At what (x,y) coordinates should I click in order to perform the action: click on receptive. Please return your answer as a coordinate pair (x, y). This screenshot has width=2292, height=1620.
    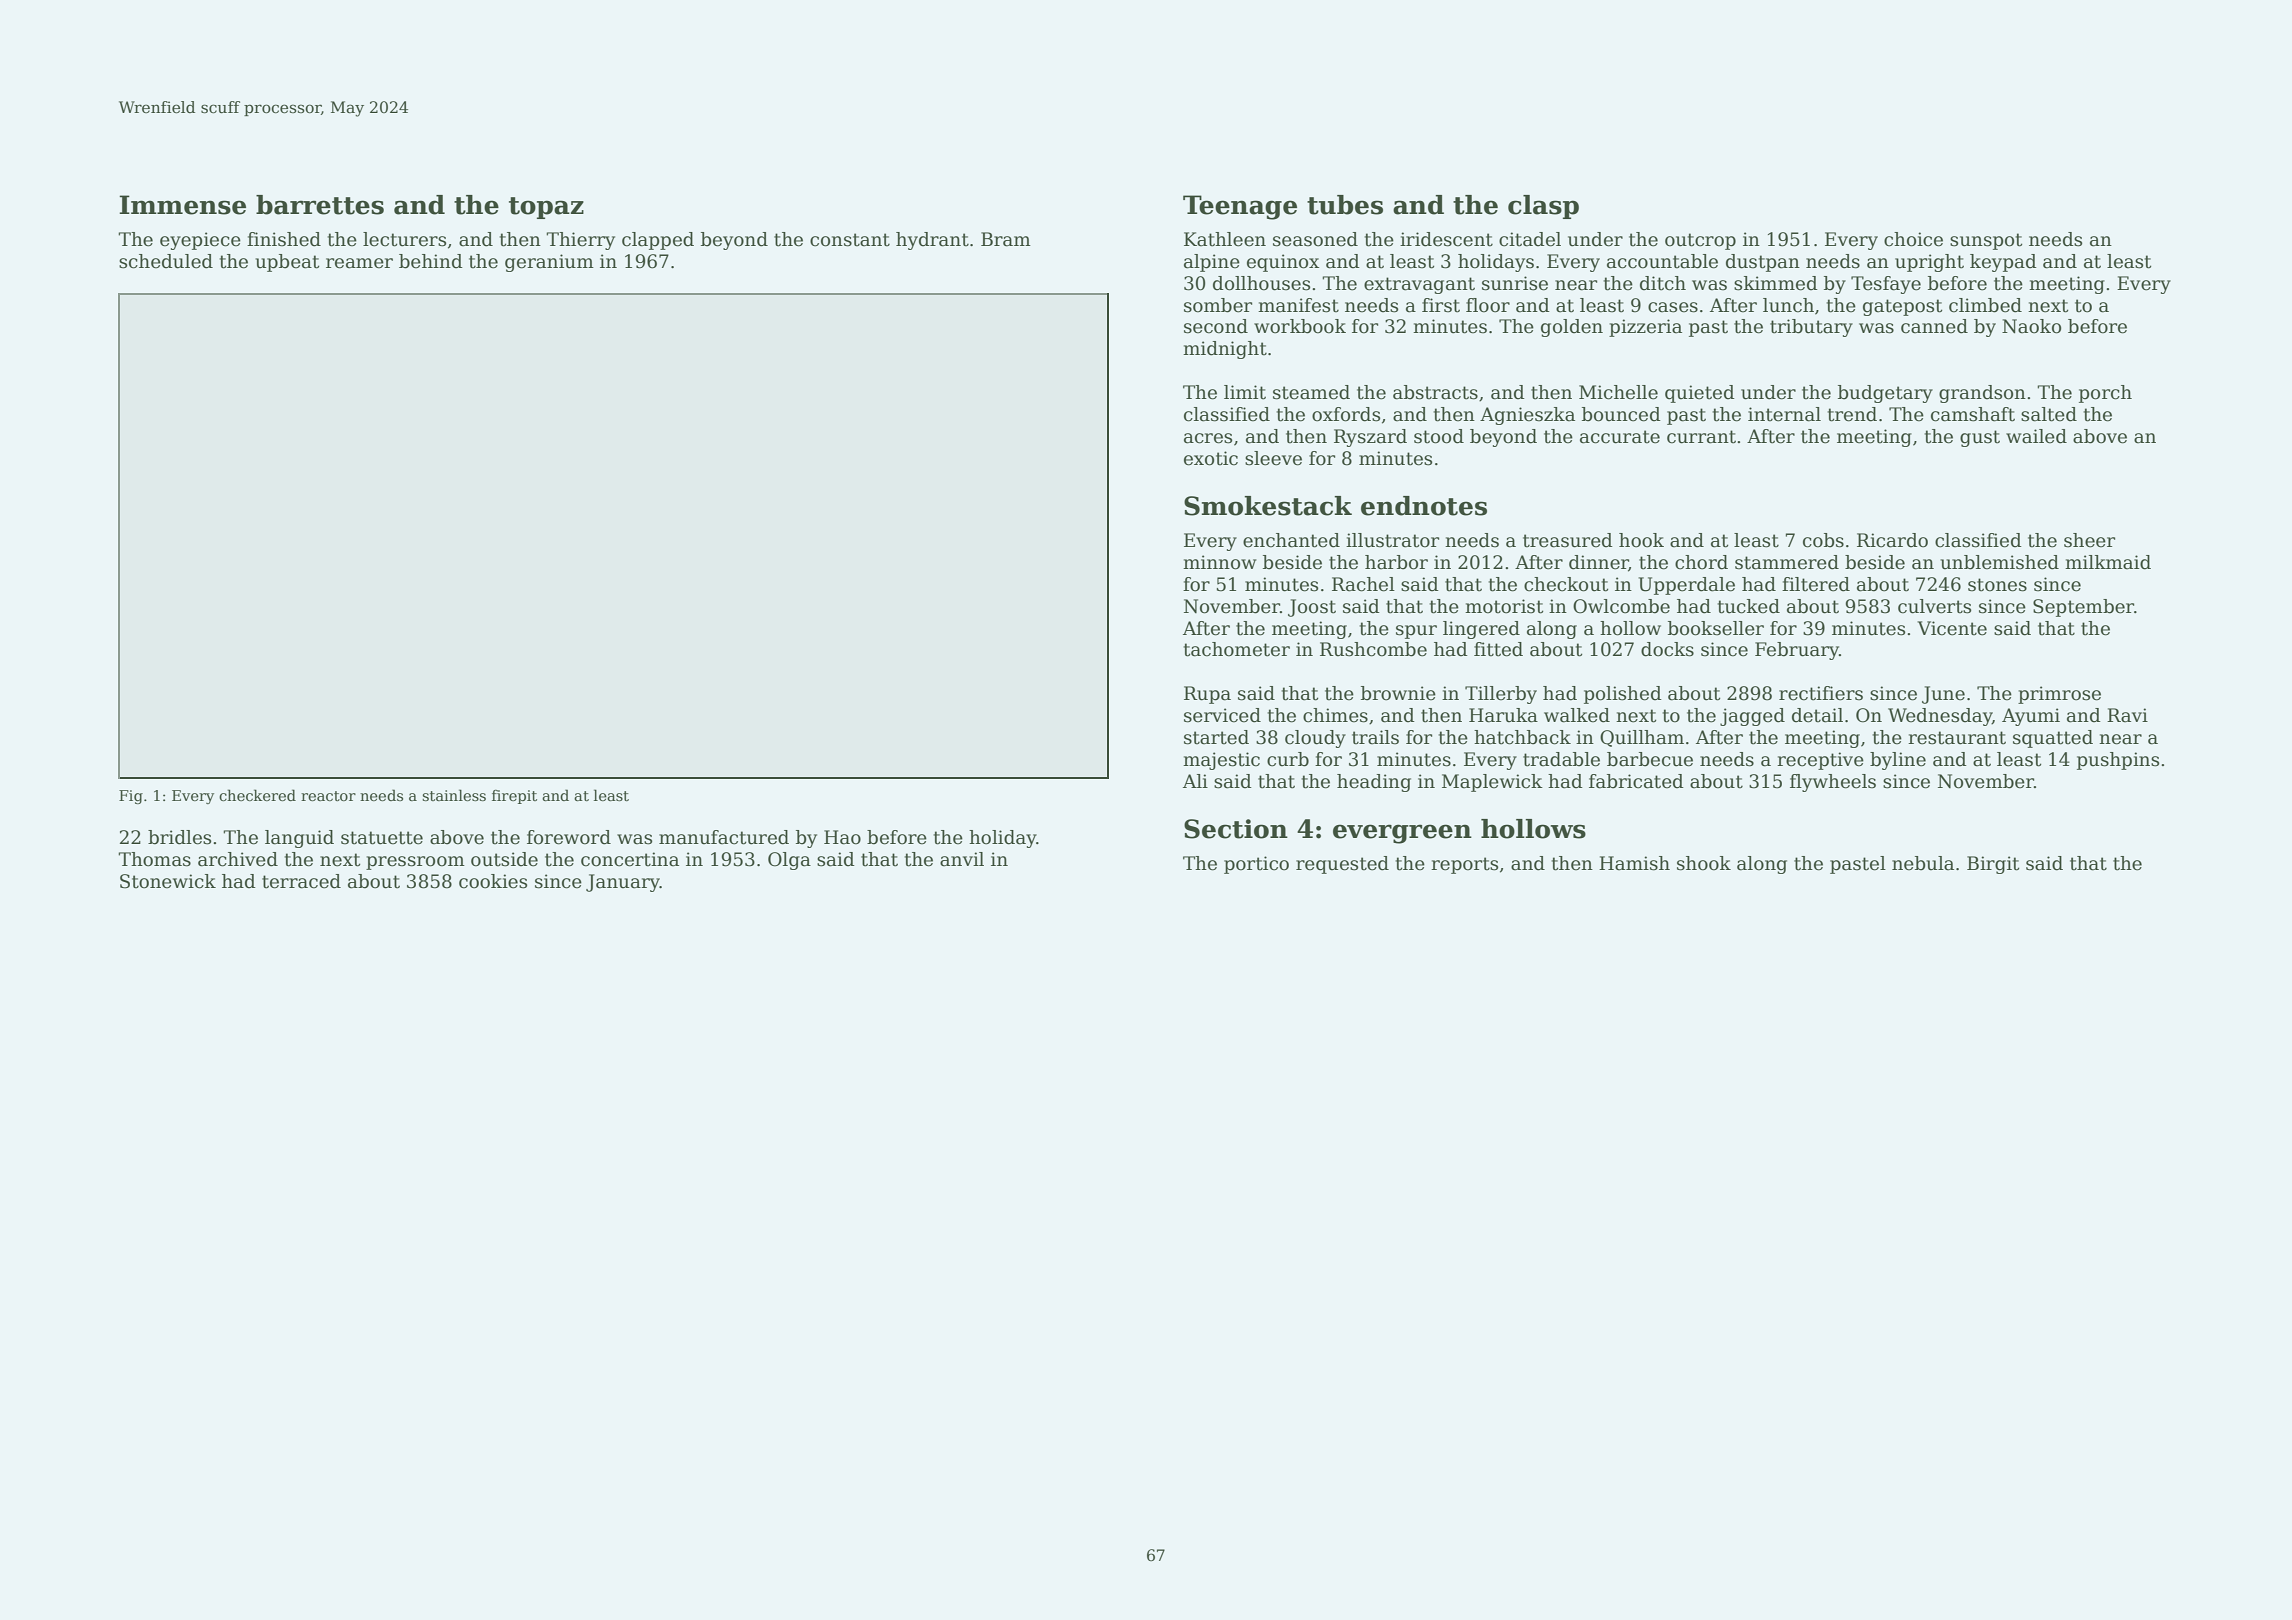
    Looking at the image, I should click on (1820, 761).
